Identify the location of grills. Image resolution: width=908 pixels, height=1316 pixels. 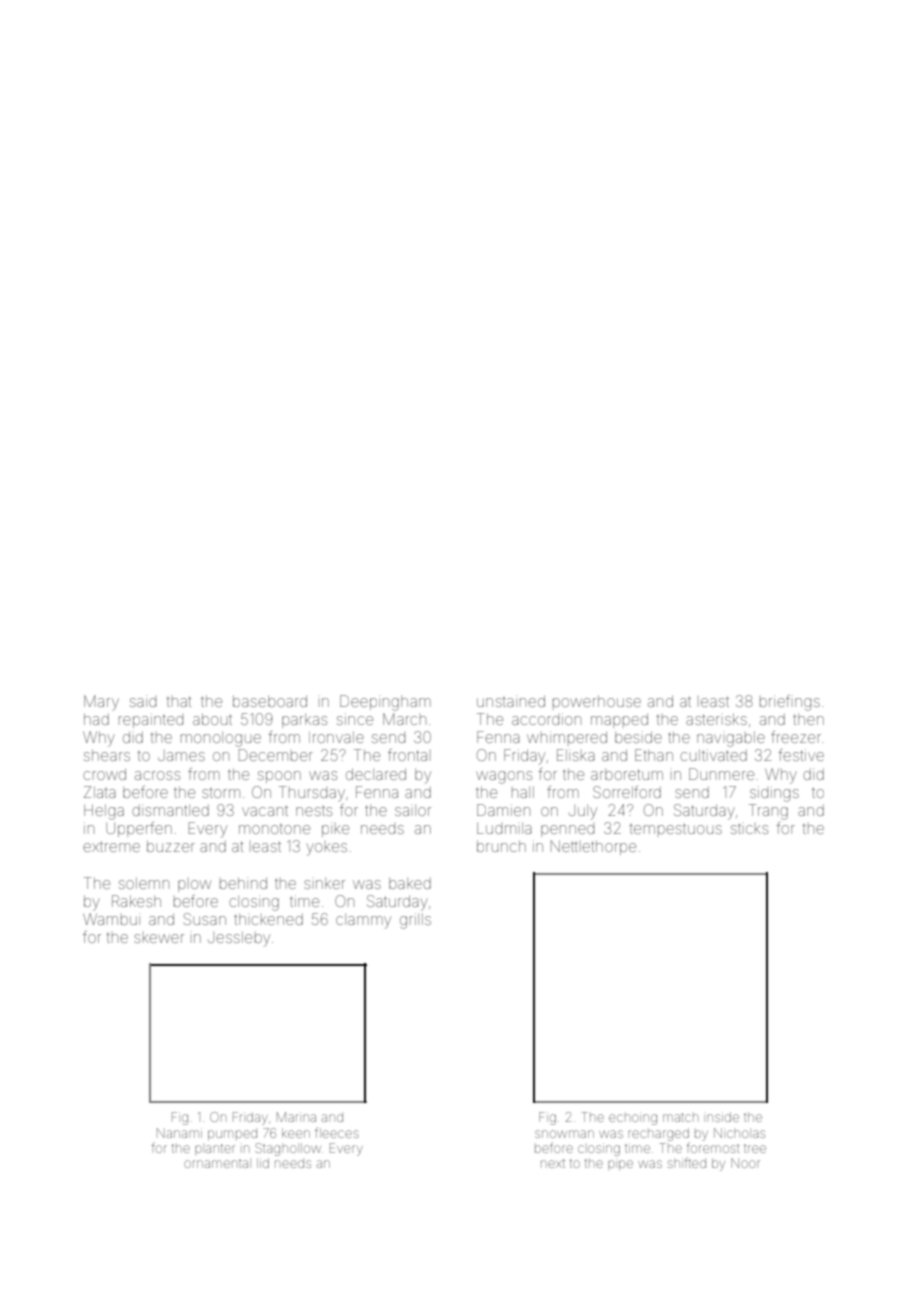
(415, 921).
